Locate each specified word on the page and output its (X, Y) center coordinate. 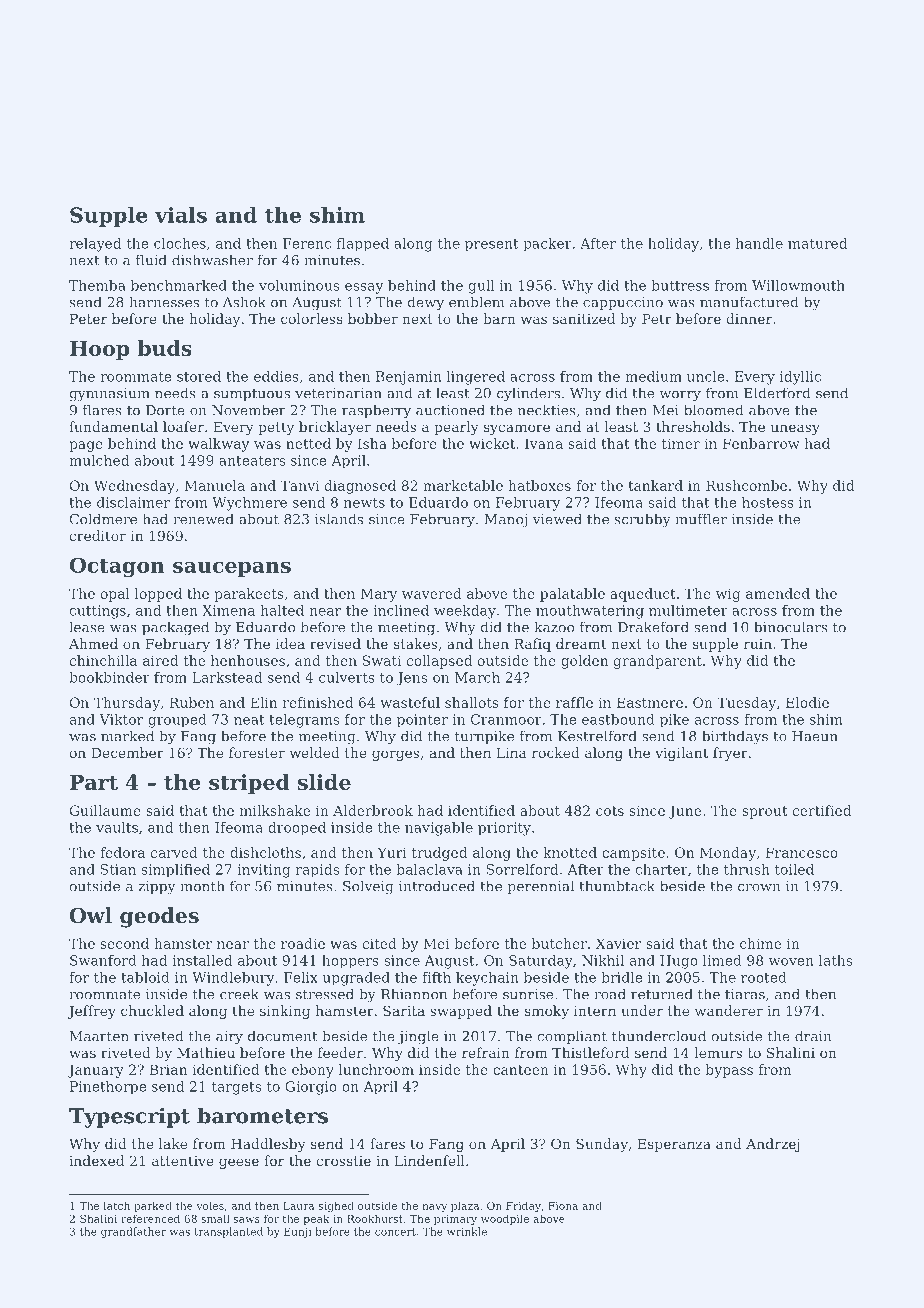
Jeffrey (92, 1012)
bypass (729, 1071)
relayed (95, 245)
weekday (465, 612)
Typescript (129, 1117)
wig (728, 595)
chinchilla (103, 660)
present (492, 245)
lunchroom (376, 1069)
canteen (521, 1070)
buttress (680, 285)
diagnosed (360, 487)
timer (681, 443)
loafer (183, 426)
